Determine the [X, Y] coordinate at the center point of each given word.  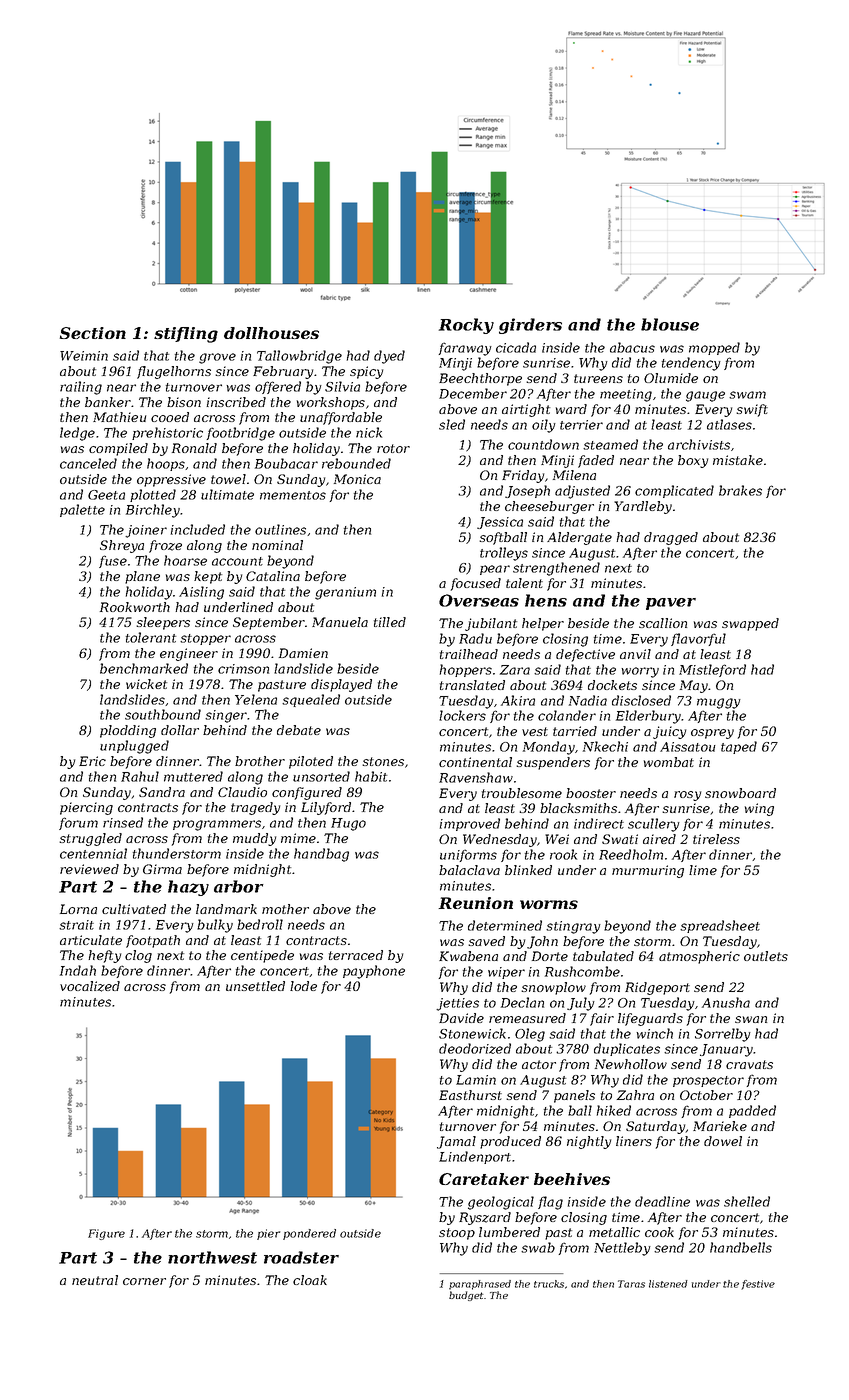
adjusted [582, 492]
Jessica [500, 523]
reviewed [89, 869]
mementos [293, 495]
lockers [462, 715]
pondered [309, 1234]
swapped [750, 624]
